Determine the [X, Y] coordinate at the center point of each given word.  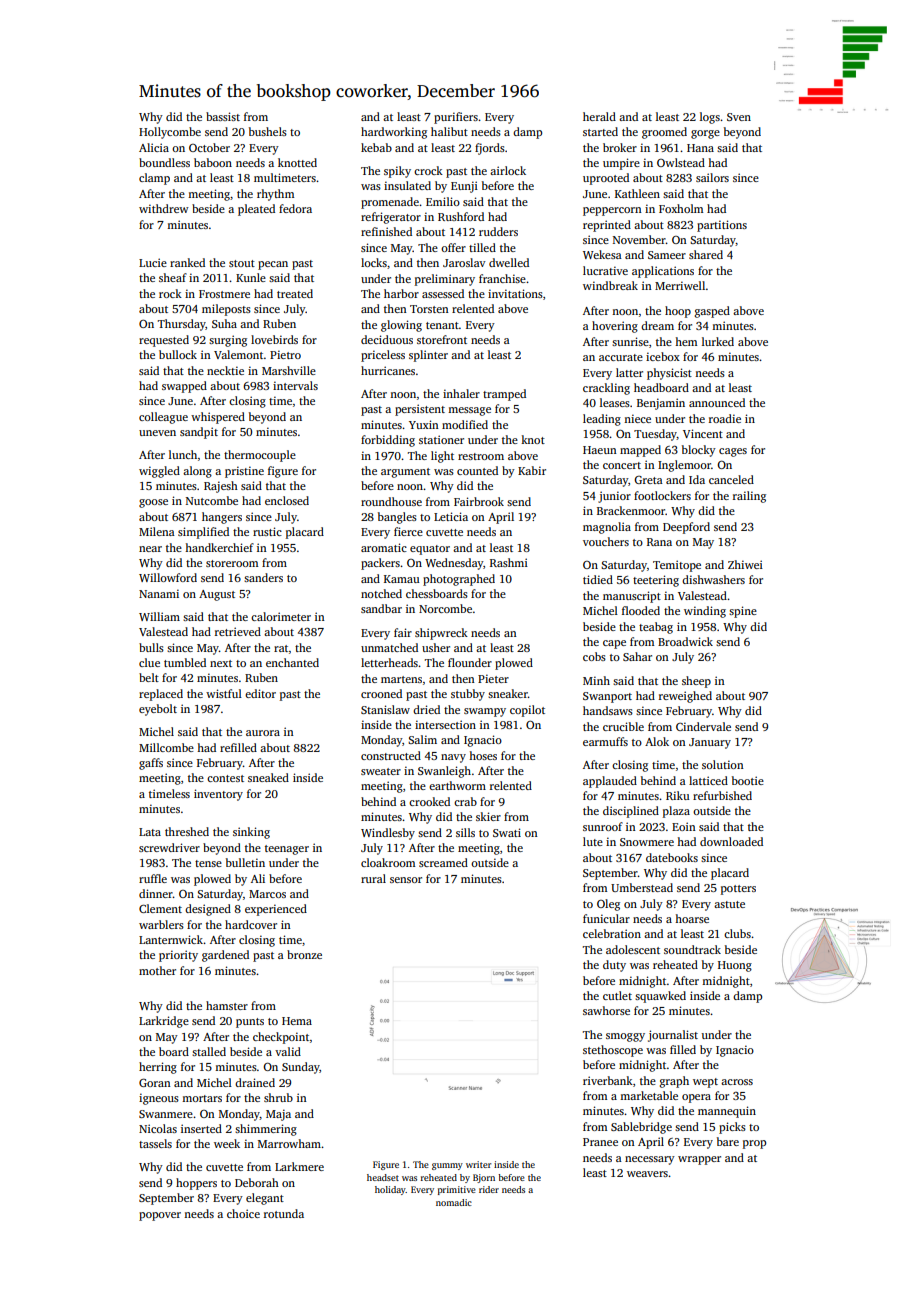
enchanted [292, 662]
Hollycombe [170, 133]
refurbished [722, 795]
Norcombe [445, 608]
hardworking [394, 133]
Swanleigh [444, 772]
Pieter [493, 678]
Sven [739, 117]
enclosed [287, 500]
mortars [202, 1098]
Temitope [677, 566]
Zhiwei [745, 564]
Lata [150, 832]
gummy [447, 1166]
